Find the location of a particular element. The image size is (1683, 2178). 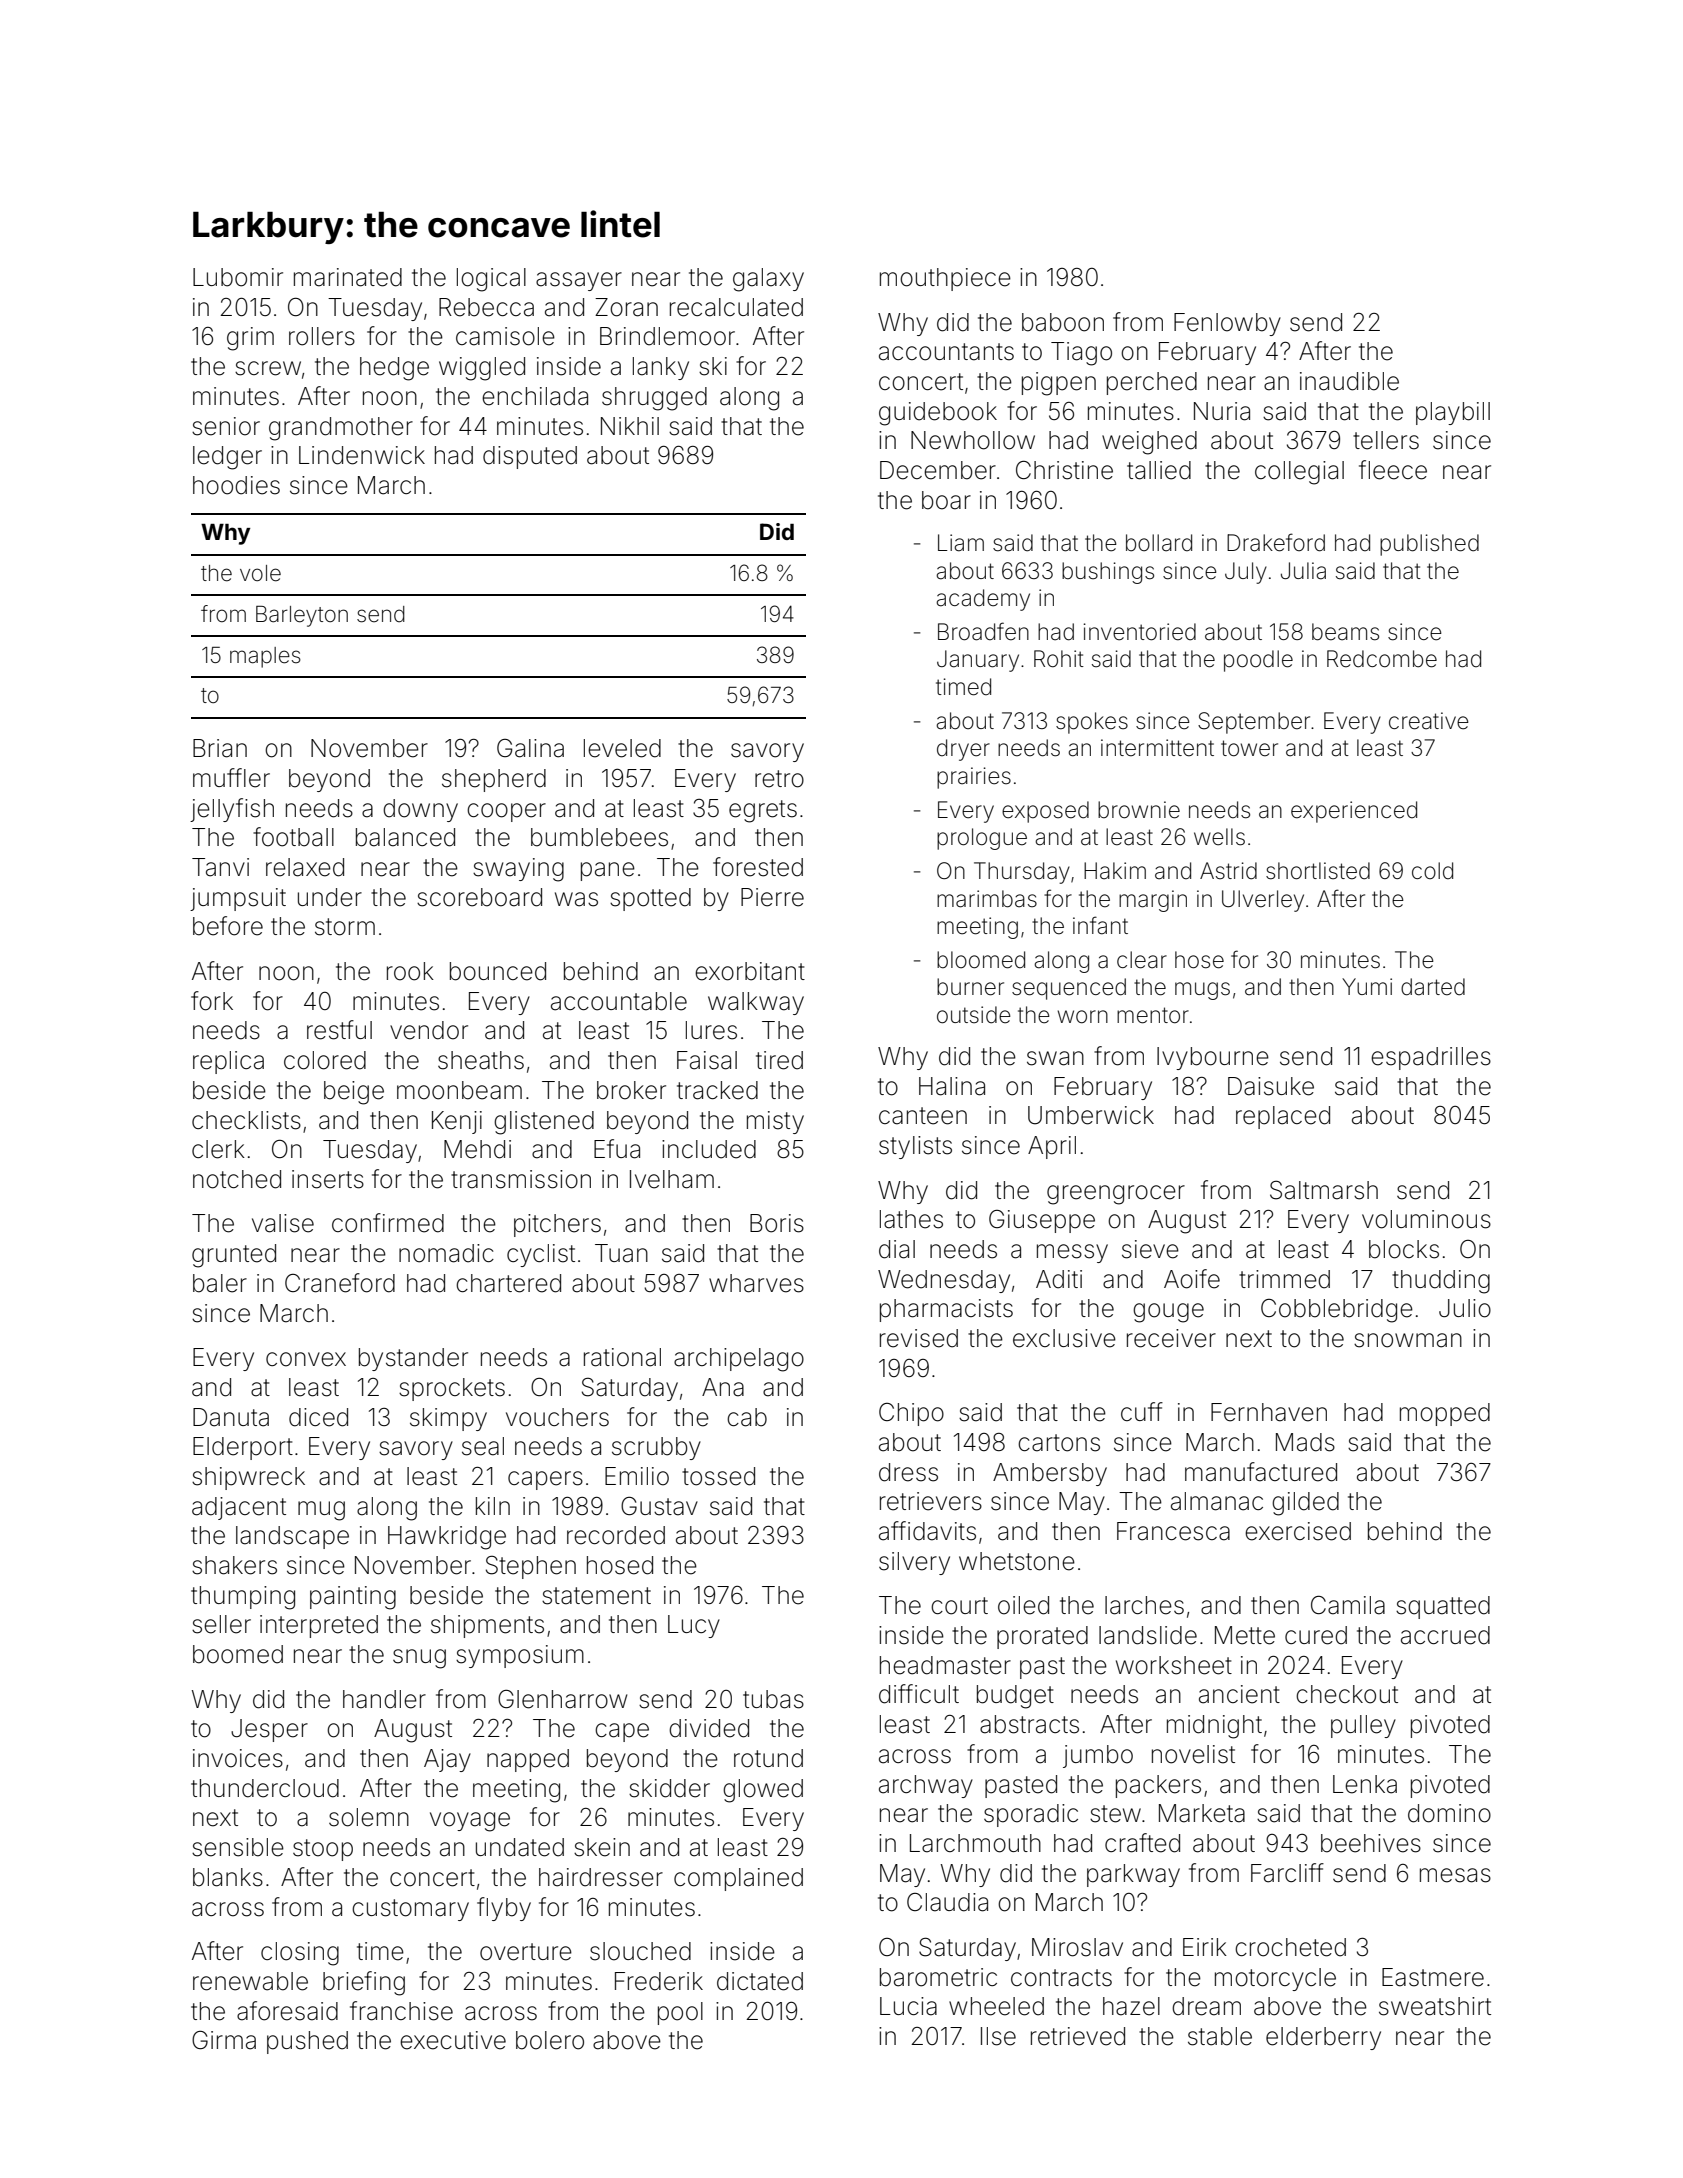

espadrilles is located at coordinates (1431, 1058).
